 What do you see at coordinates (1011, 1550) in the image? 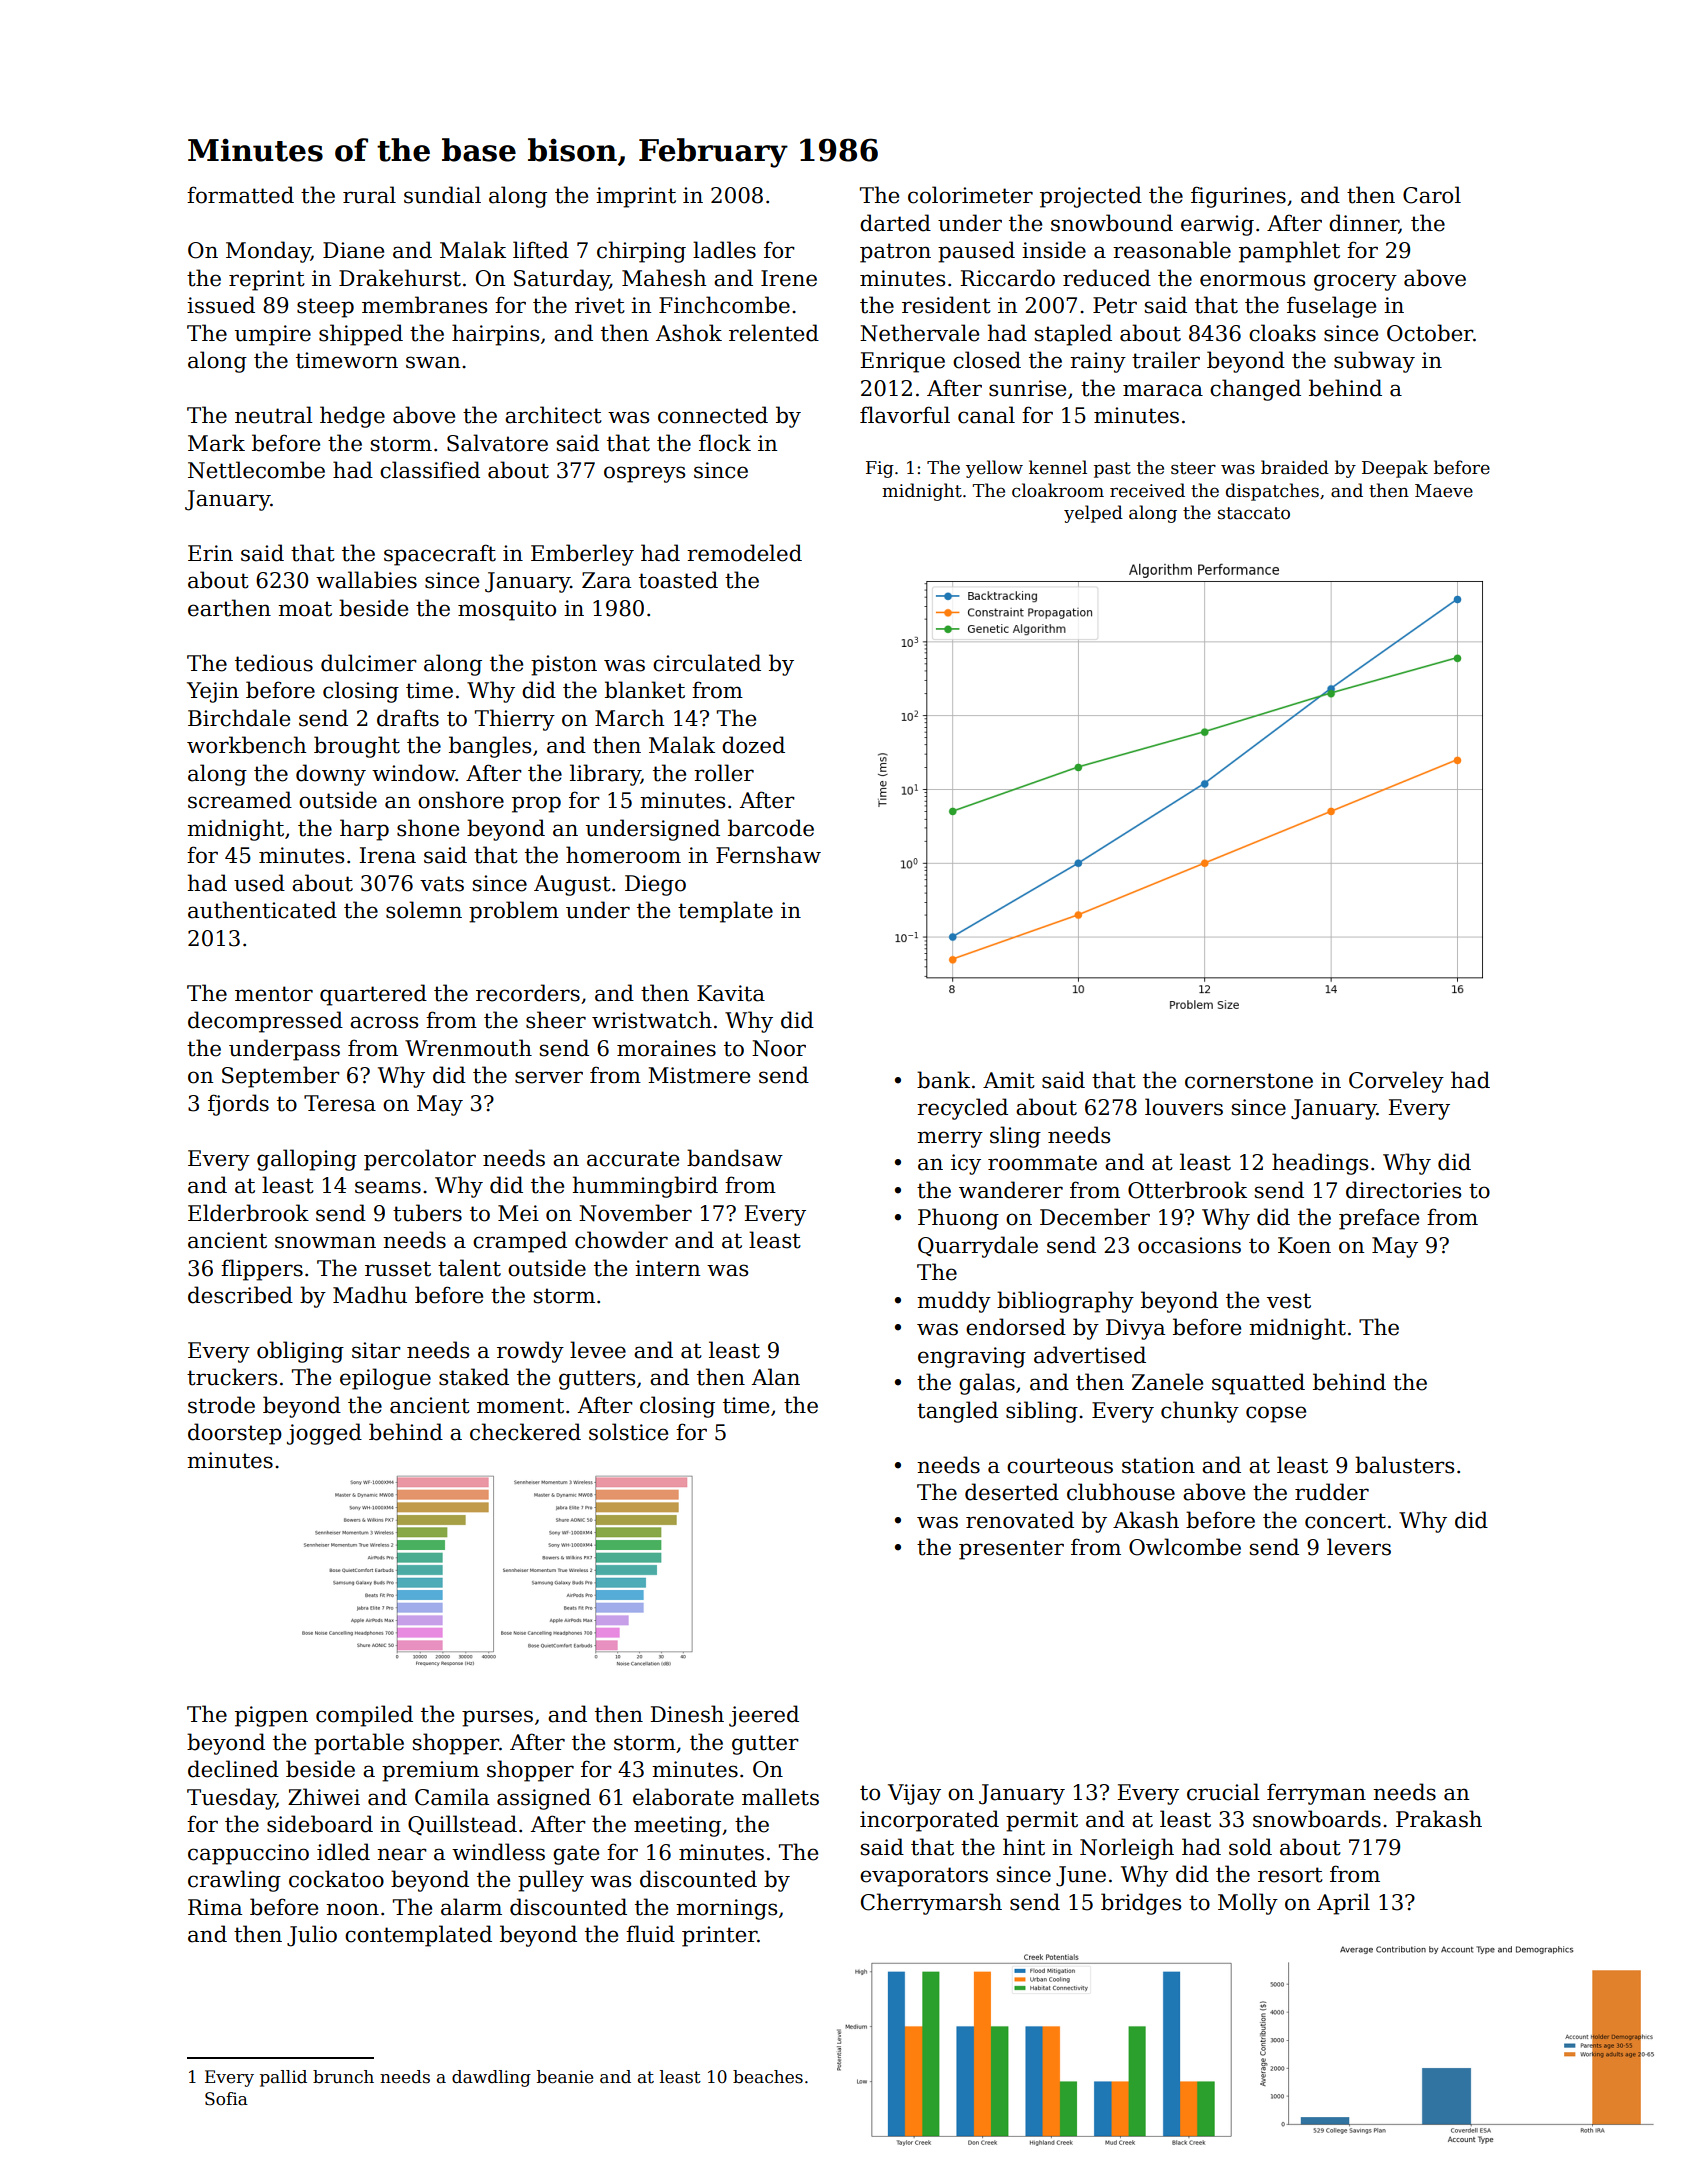
I see `presenter` at bounding box center [1011, 1550].
